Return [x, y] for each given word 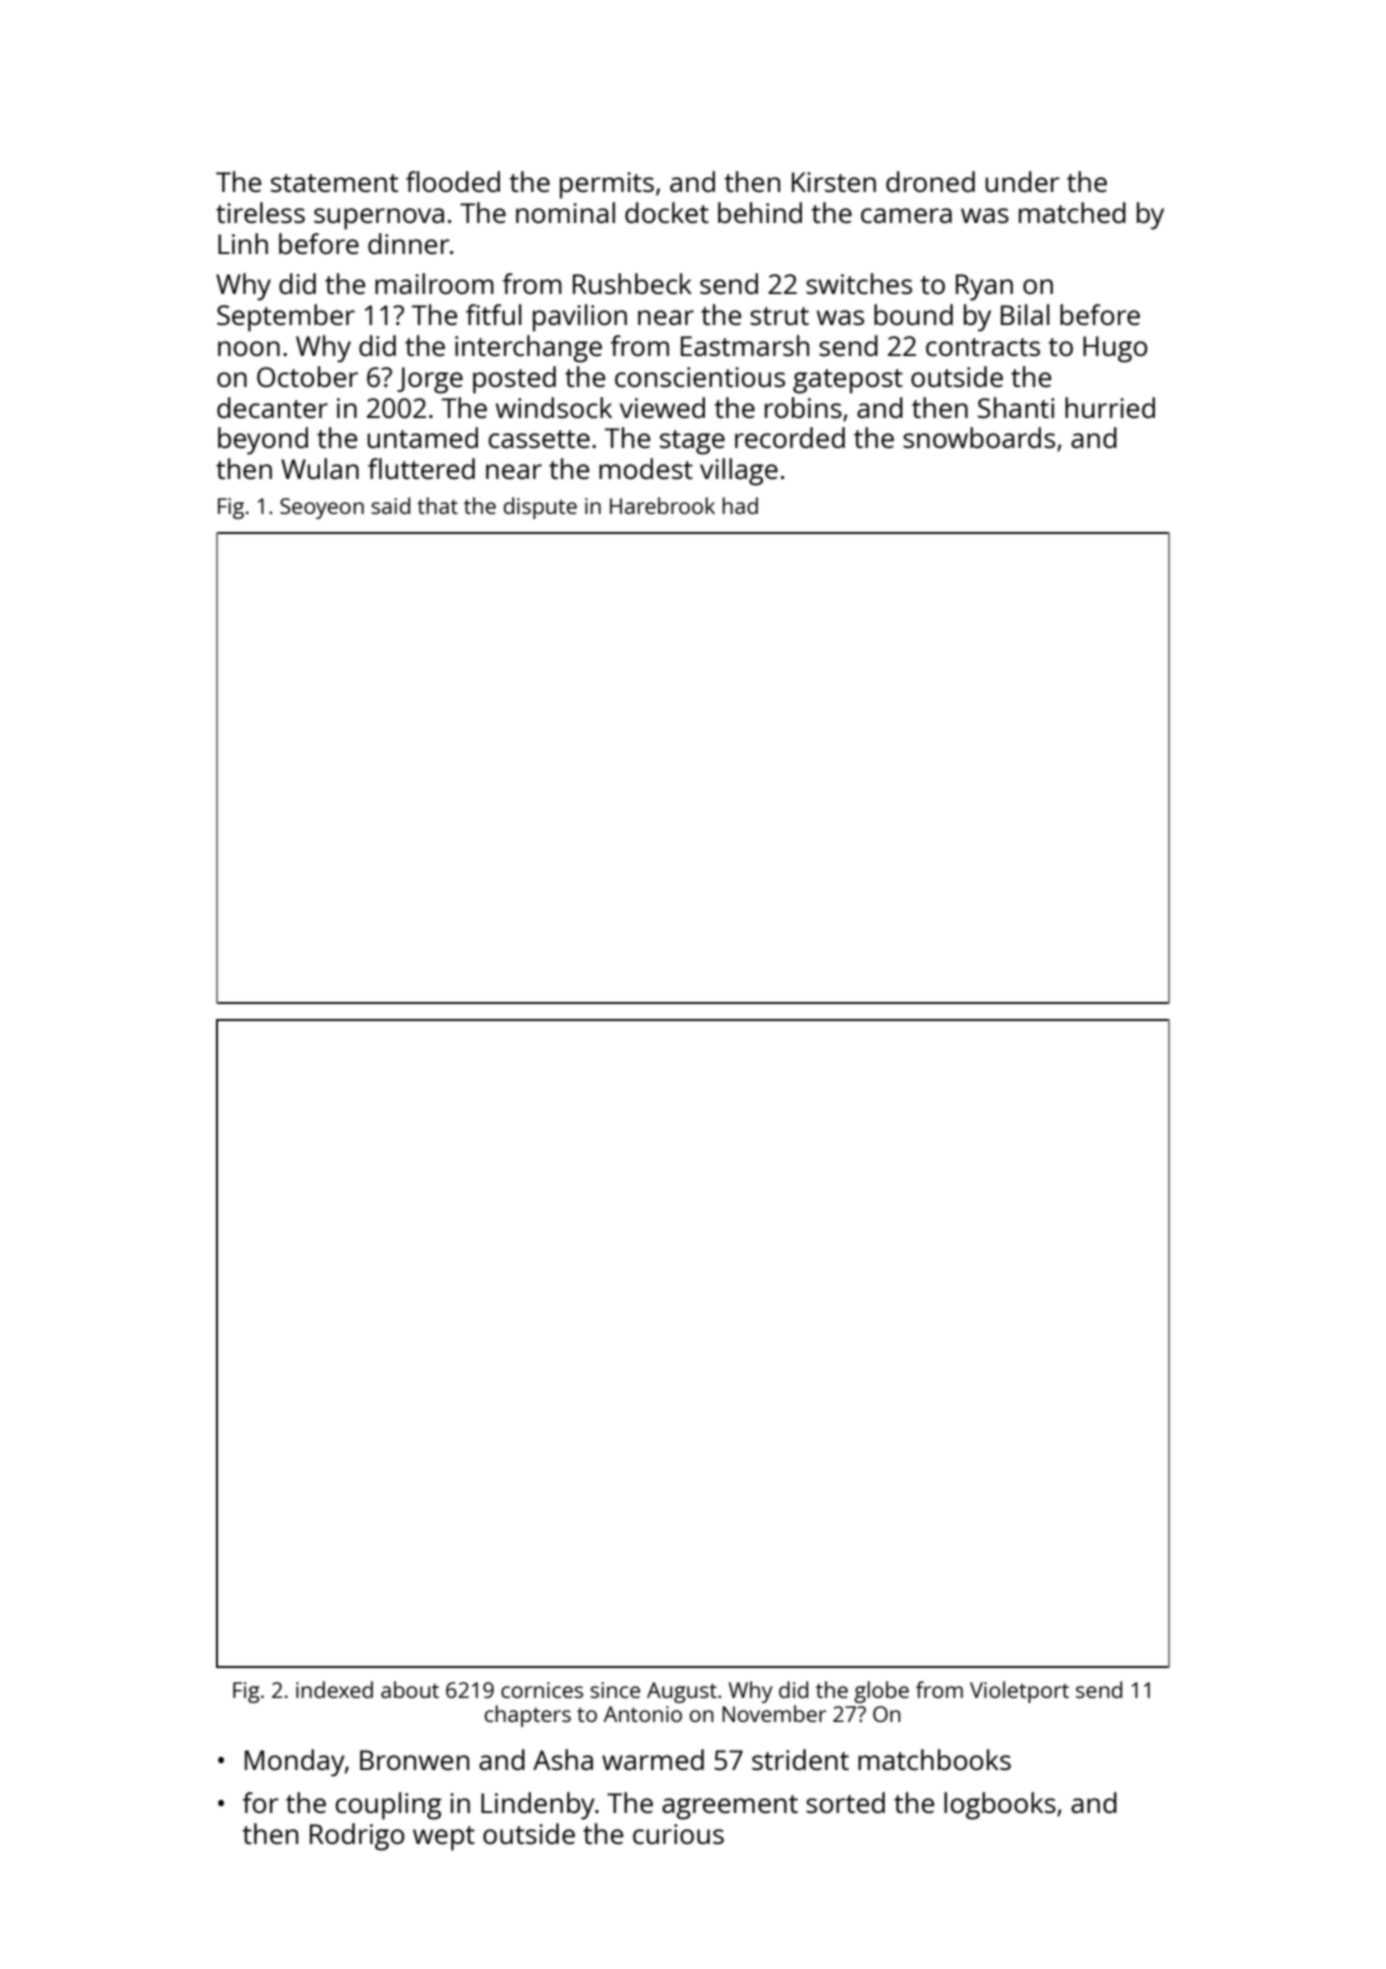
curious [678, 1834]
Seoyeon [322, 508]
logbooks [1000, 1806]
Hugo [1115, 349]
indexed [334, 1689]
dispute [540, 508]
